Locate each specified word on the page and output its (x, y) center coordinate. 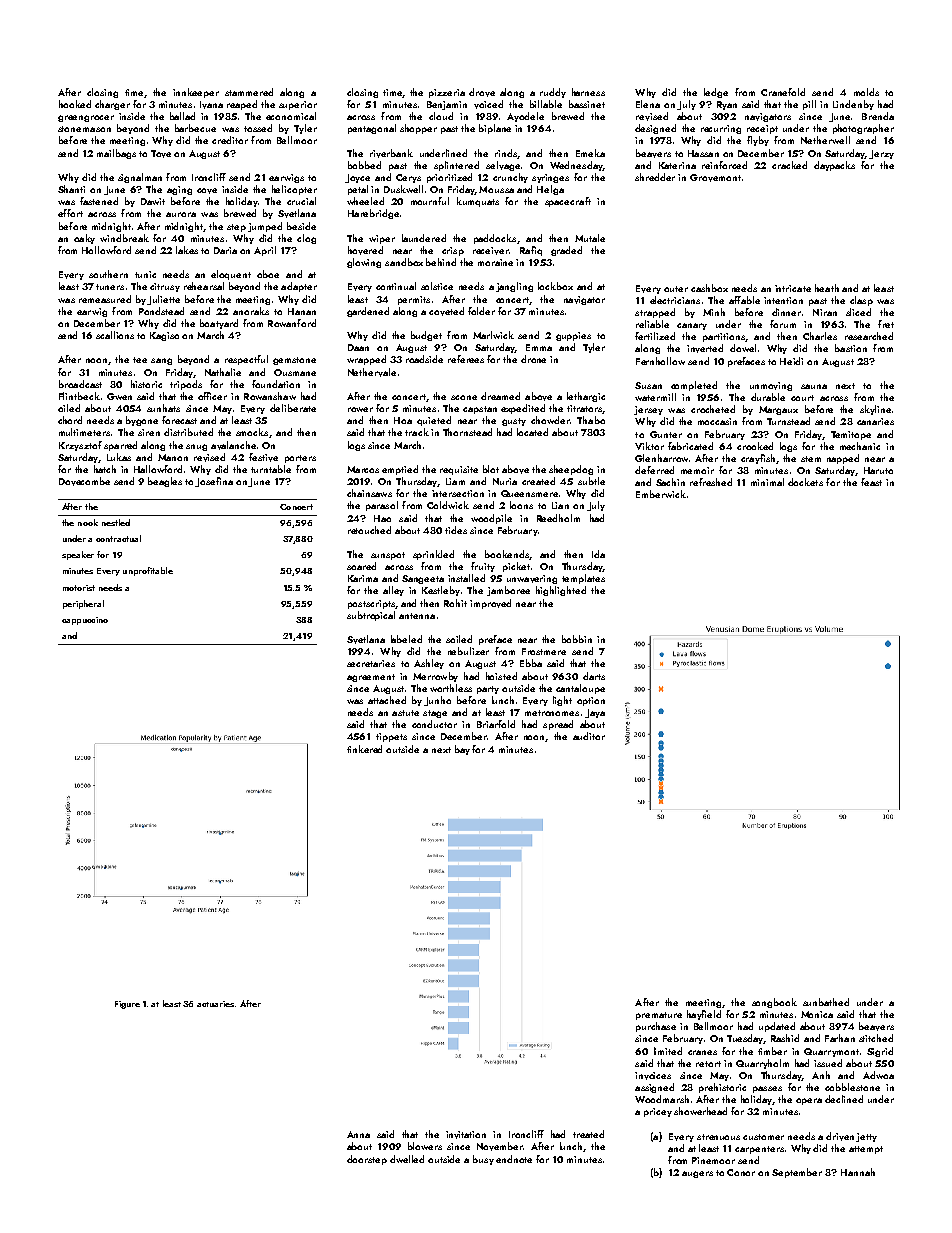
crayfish (758, 459)
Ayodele (525, 117)
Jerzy (881, 154)
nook (88, 522)
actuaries (215, 1004)
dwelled (407, 1159)
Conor (741, 1172)
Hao (382, 518)
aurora (181, 214)
